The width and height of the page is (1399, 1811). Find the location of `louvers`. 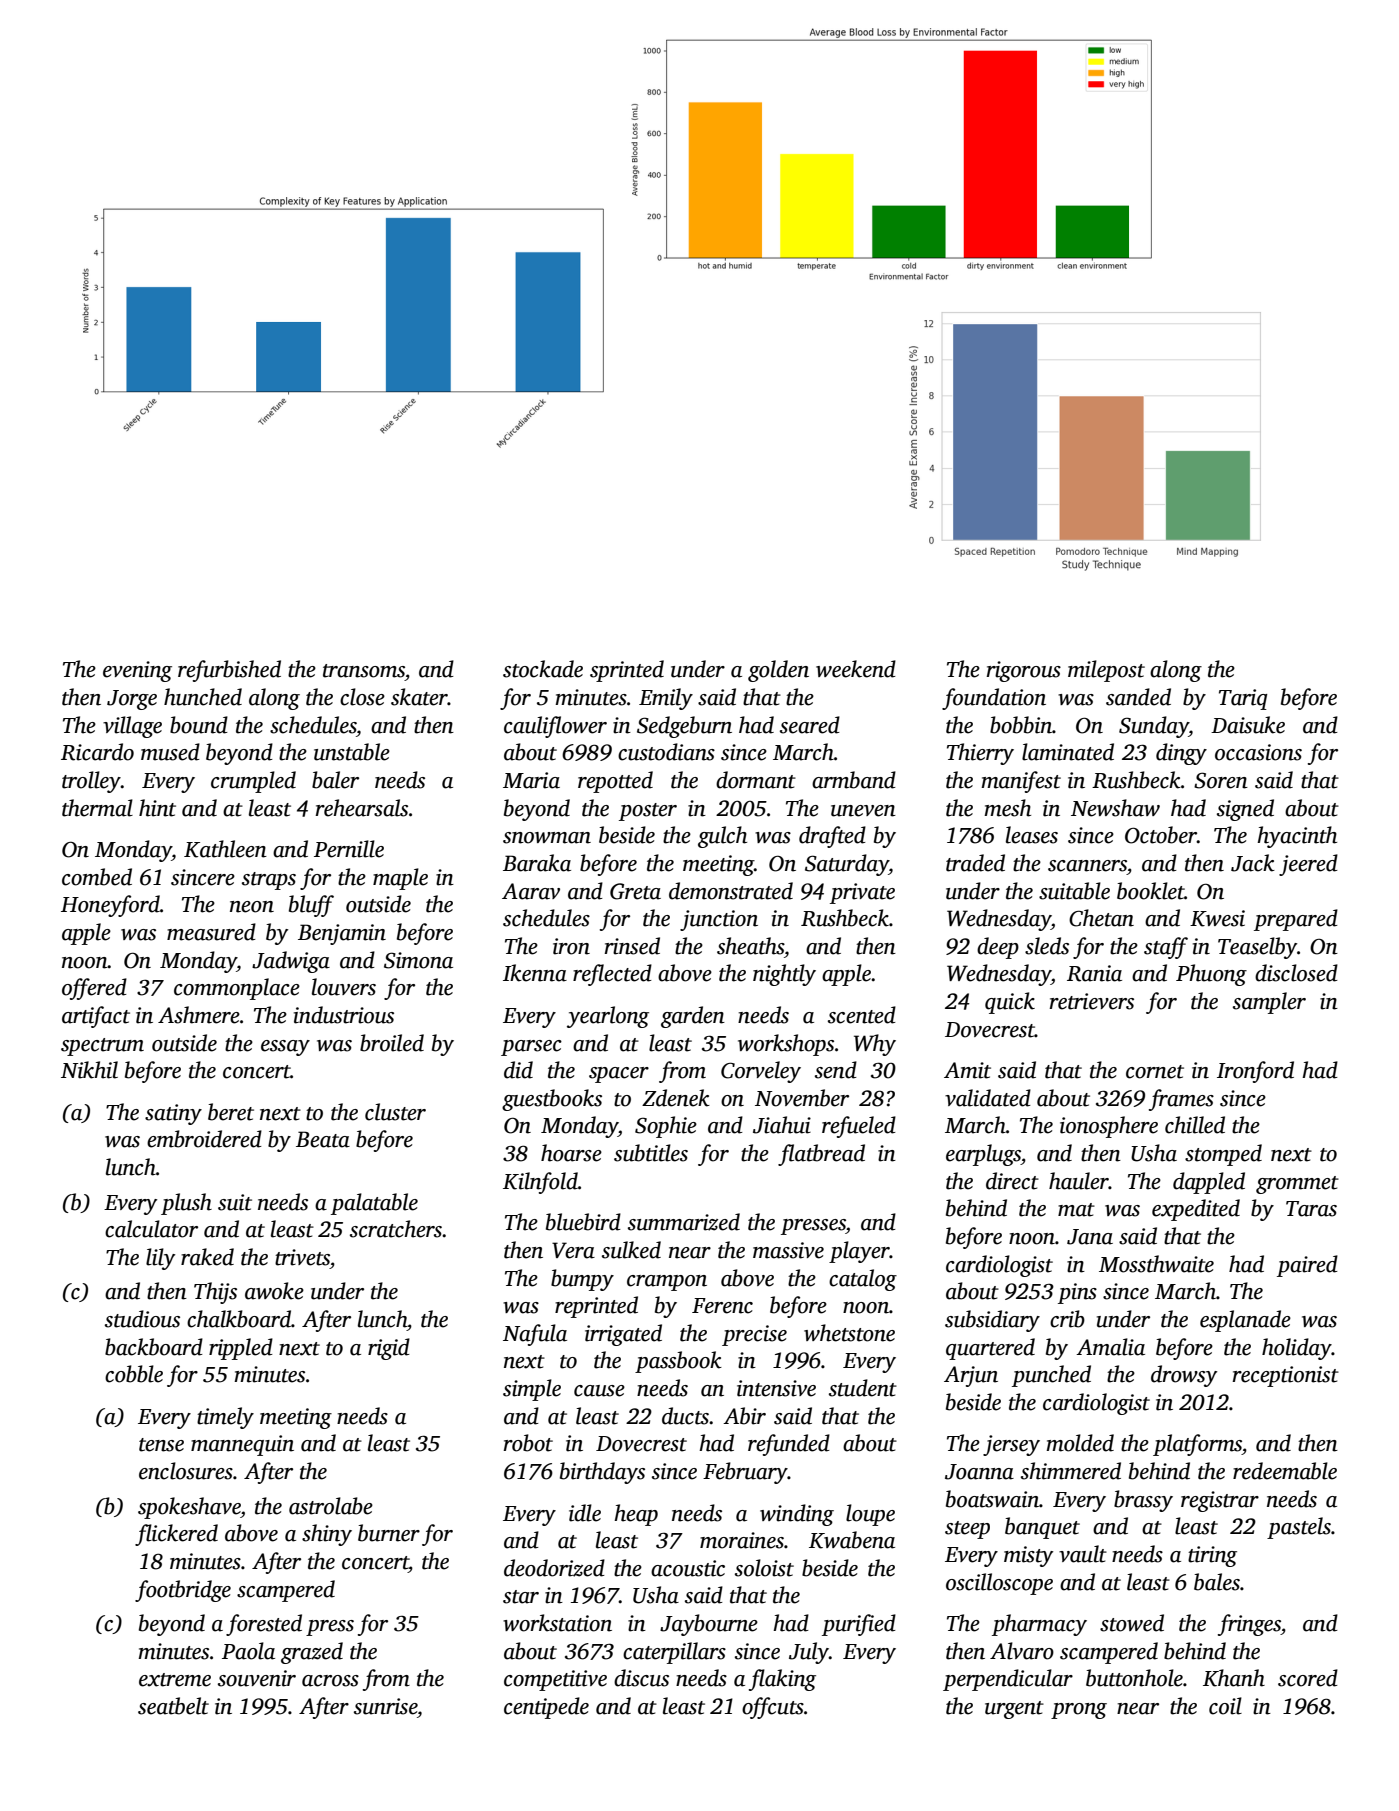

louvers is located at coordinates (344, 987).
